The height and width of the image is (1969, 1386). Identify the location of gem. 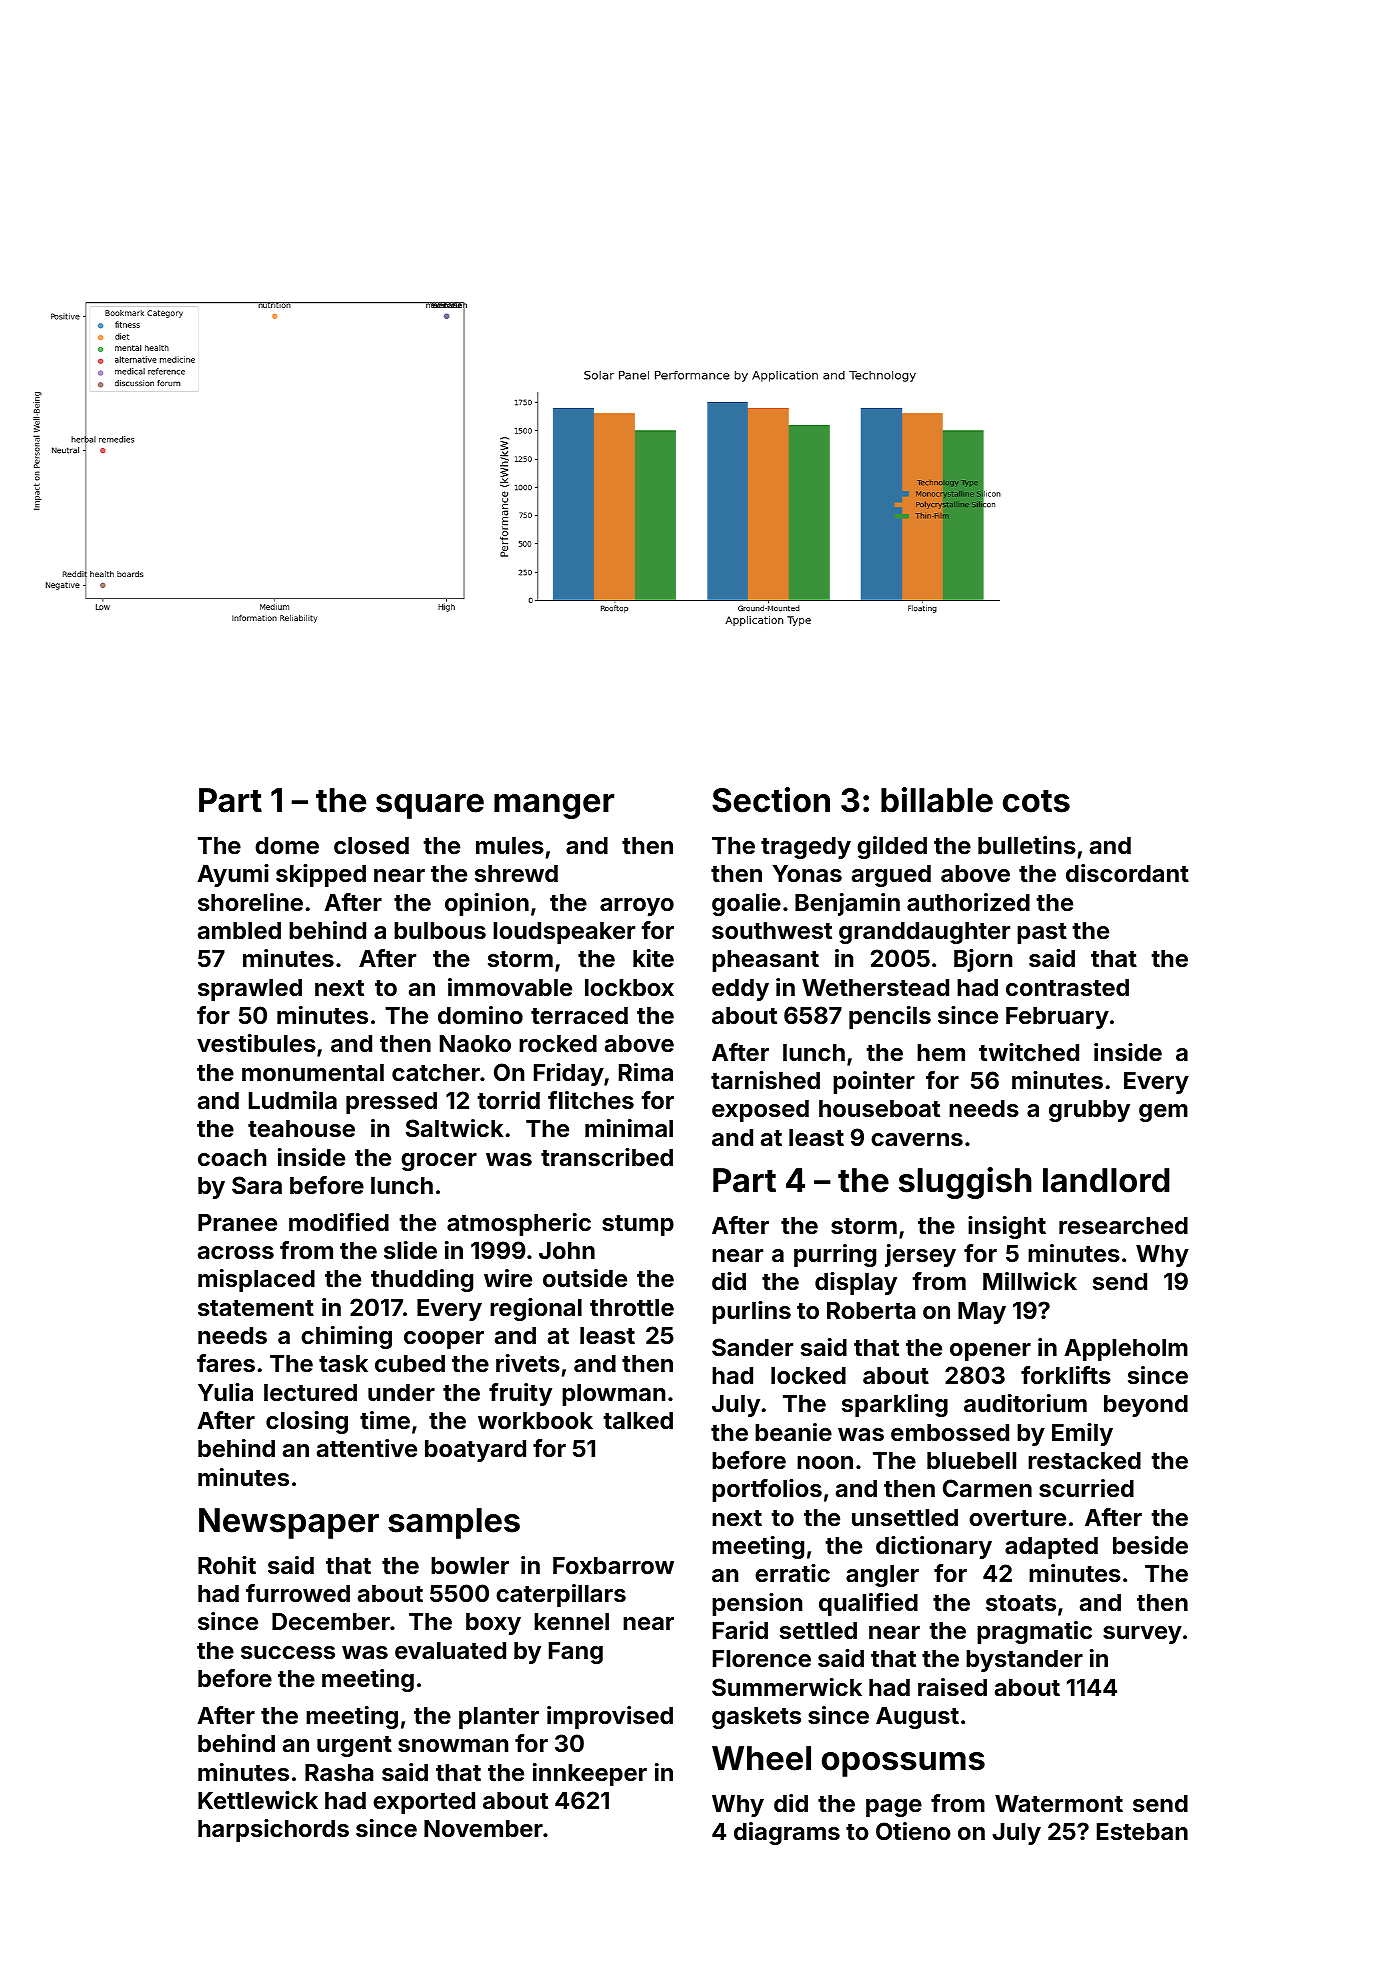
(1163, 1113).
